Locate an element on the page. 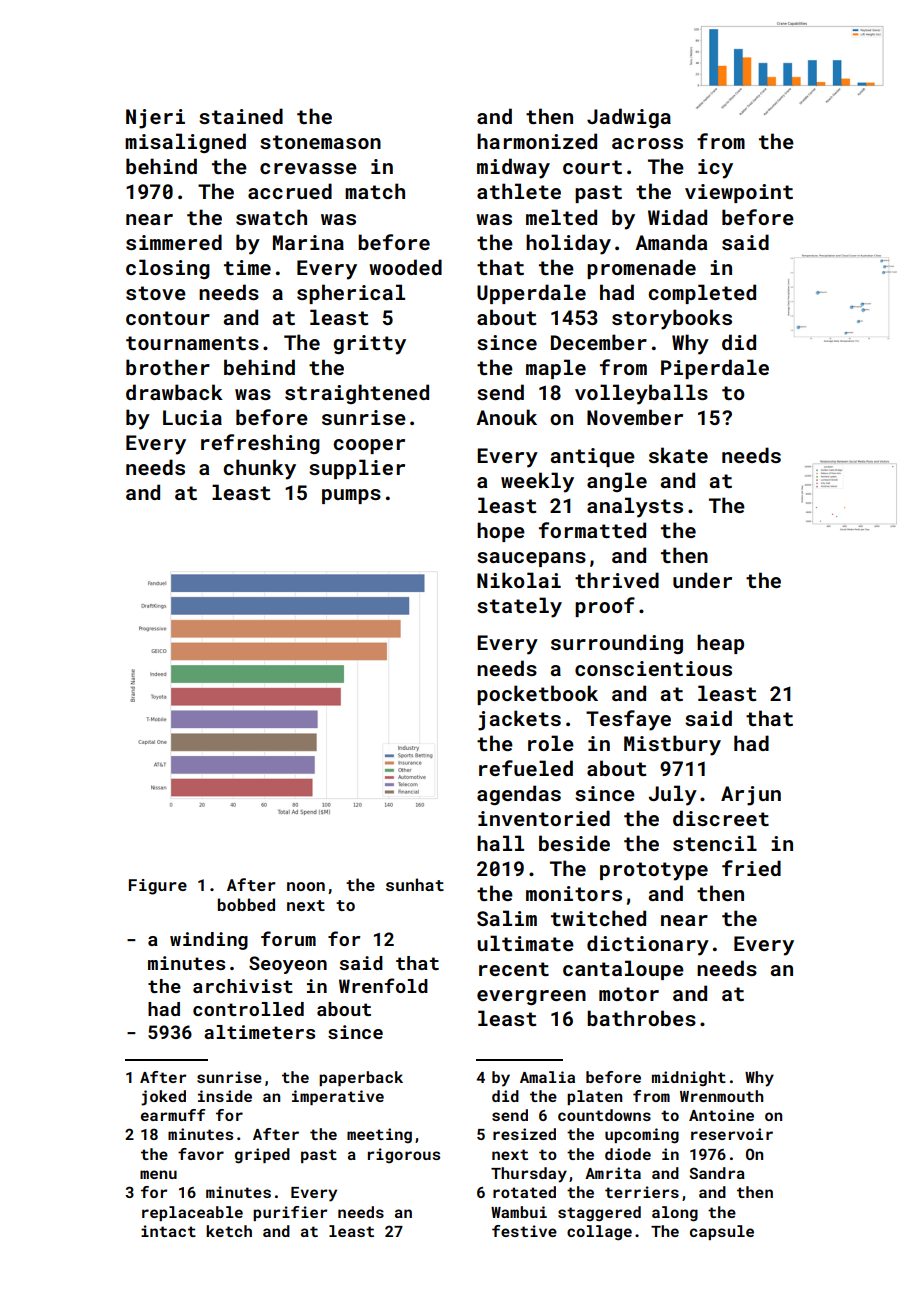 Image resolution: width=924 pixels, height=1311 pixels. bobbed is located at coordinates (246, 904).
